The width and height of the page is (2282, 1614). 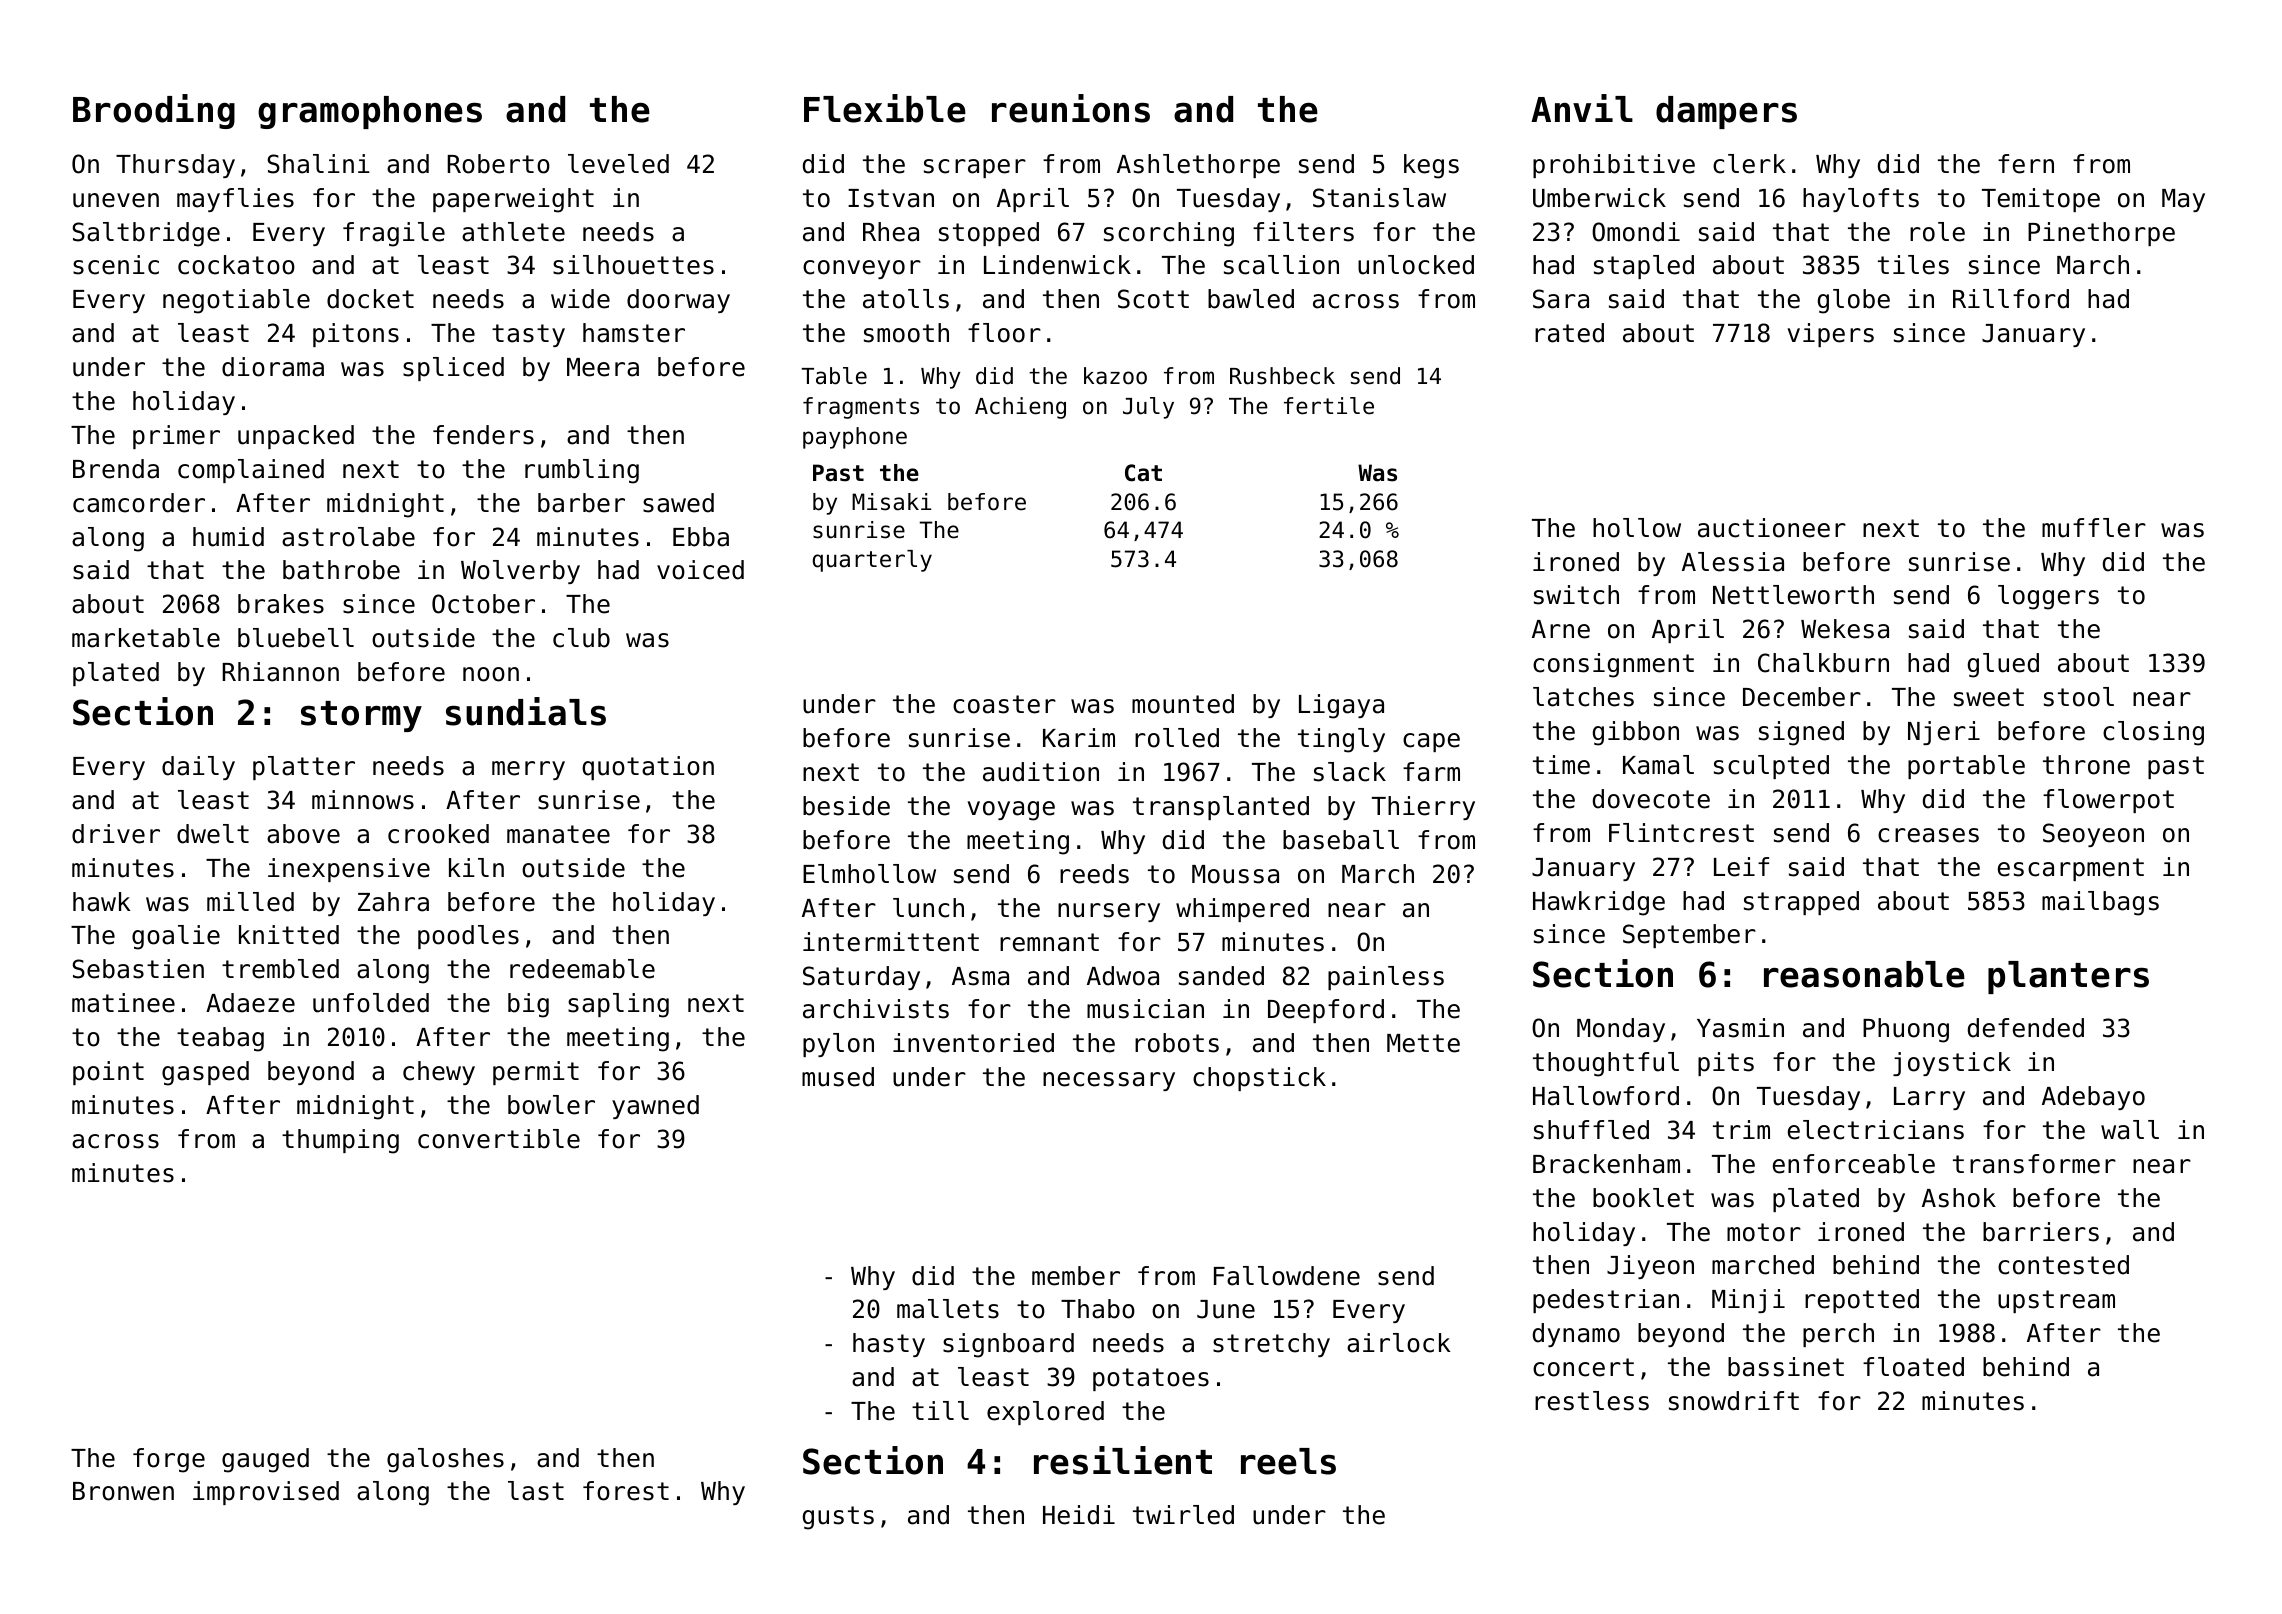 I want to click on globe, so click(x=1854, y=301).
